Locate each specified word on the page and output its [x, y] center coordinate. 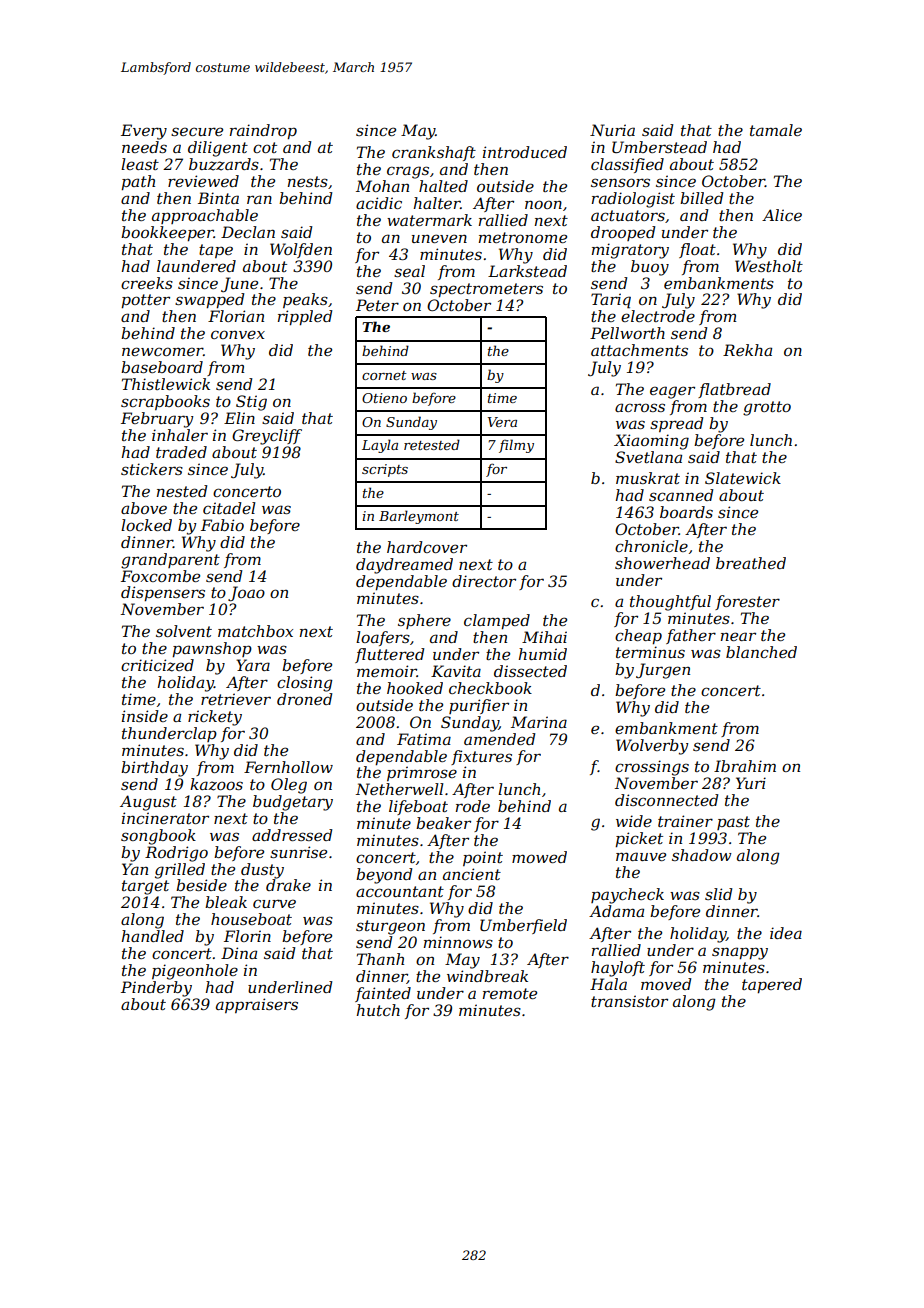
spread [676, 424]
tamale [776, 130]
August [148, 803]
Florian [236, 316]
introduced [525, 152]
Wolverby [652, 747]
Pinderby [156, 989]
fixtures [481, 757]
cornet [384, 375]
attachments [639, 350]
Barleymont [419, 517]
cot [265, 147]
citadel [229, 508]
